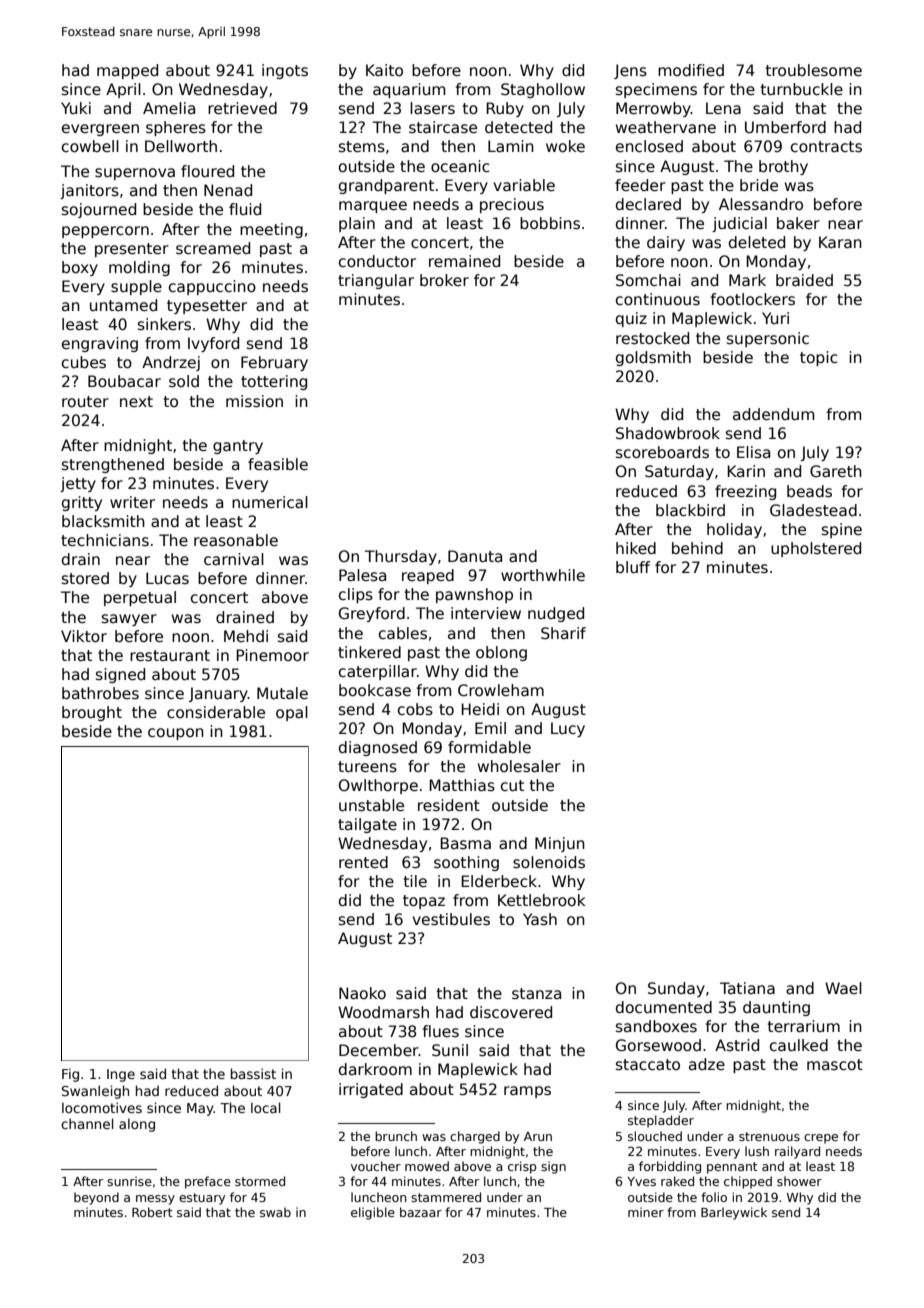  What do you see at coordinates (76, 108) in the document?
I see `Yuki` at bounding box center [76, 108].
